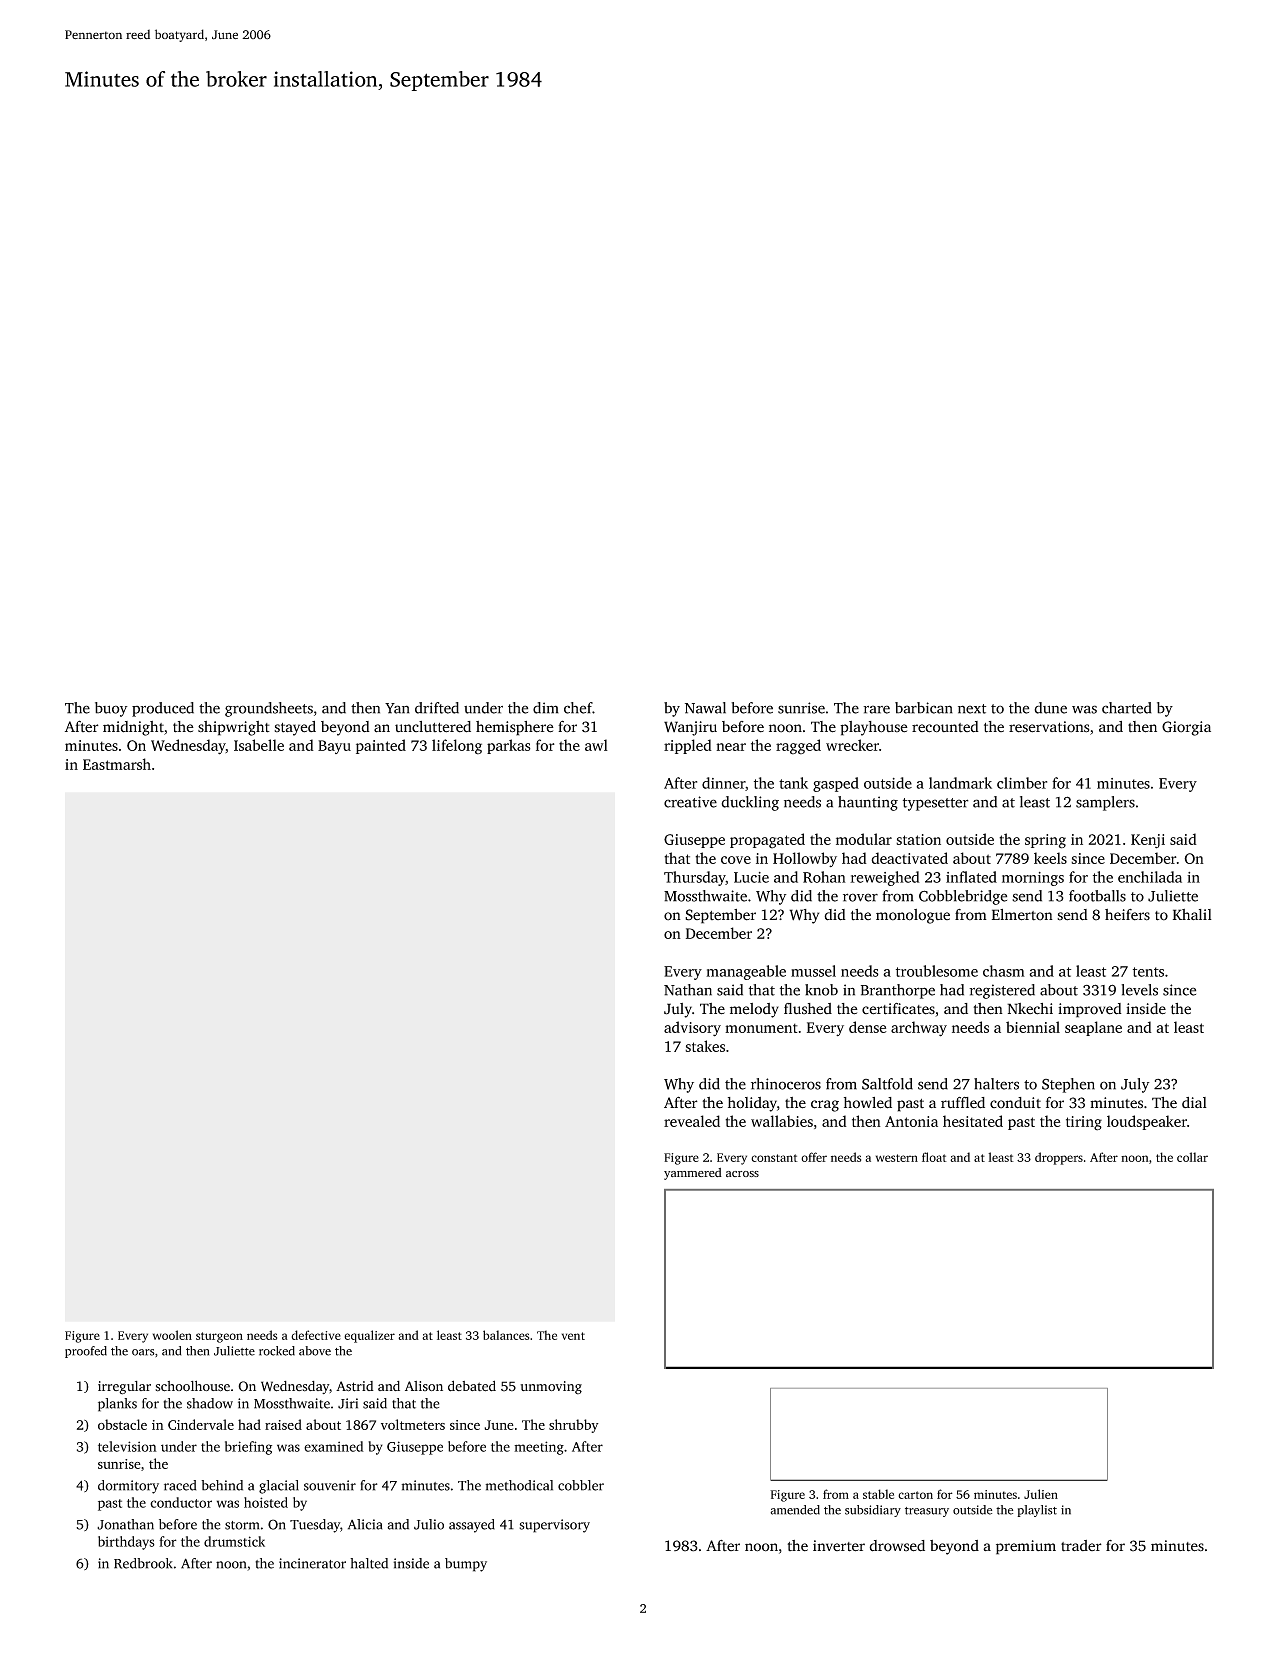 The height and width of the screenshot is (1656, 1279). What do you see at coordinates (133, 728) in the screenshot?
I see `midnight` at bounding box center [133, 728].
